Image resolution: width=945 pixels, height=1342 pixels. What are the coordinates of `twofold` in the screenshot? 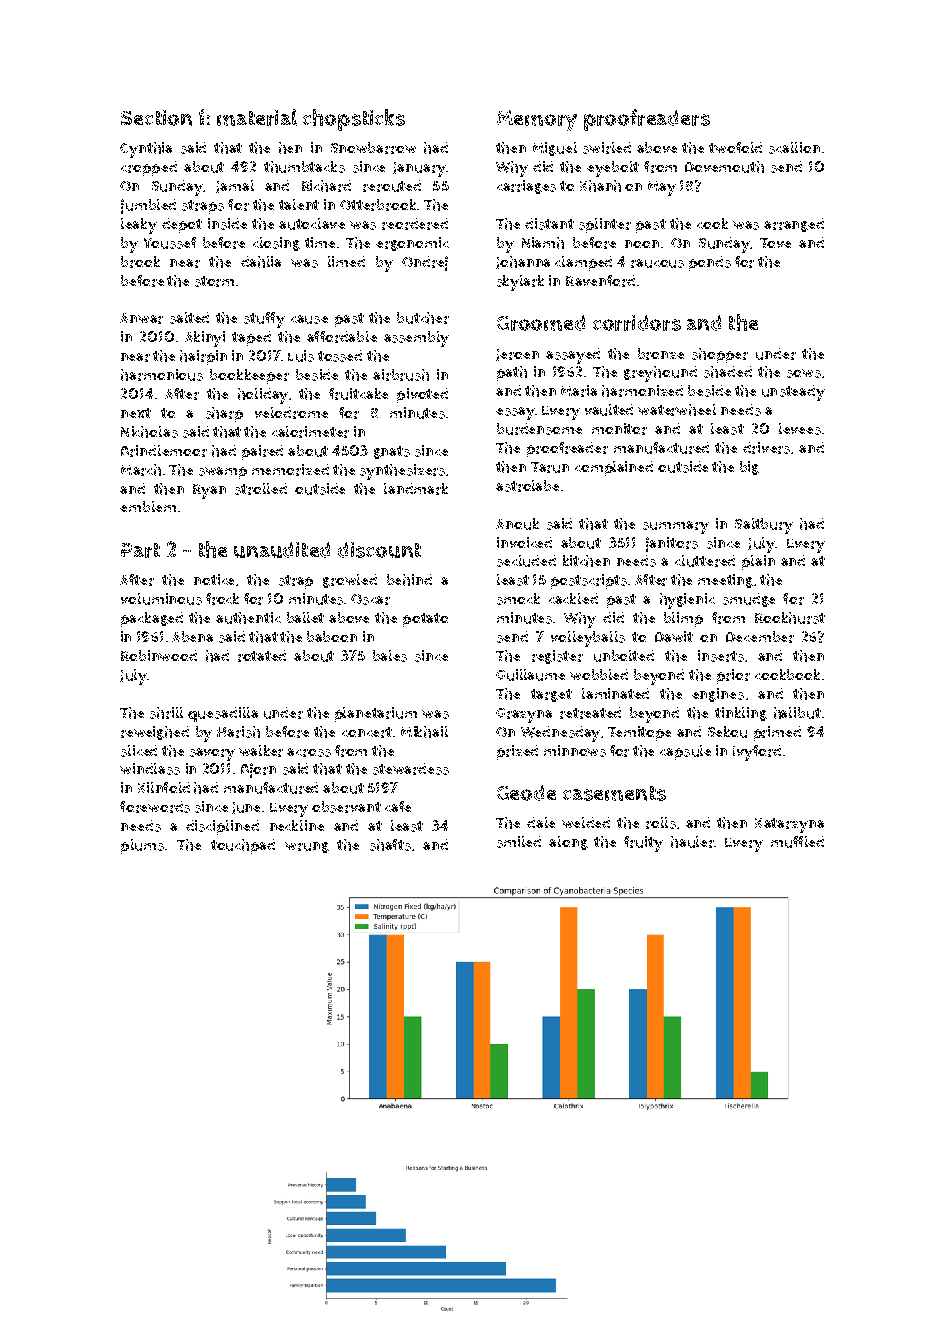 It's located at (735, 147).
